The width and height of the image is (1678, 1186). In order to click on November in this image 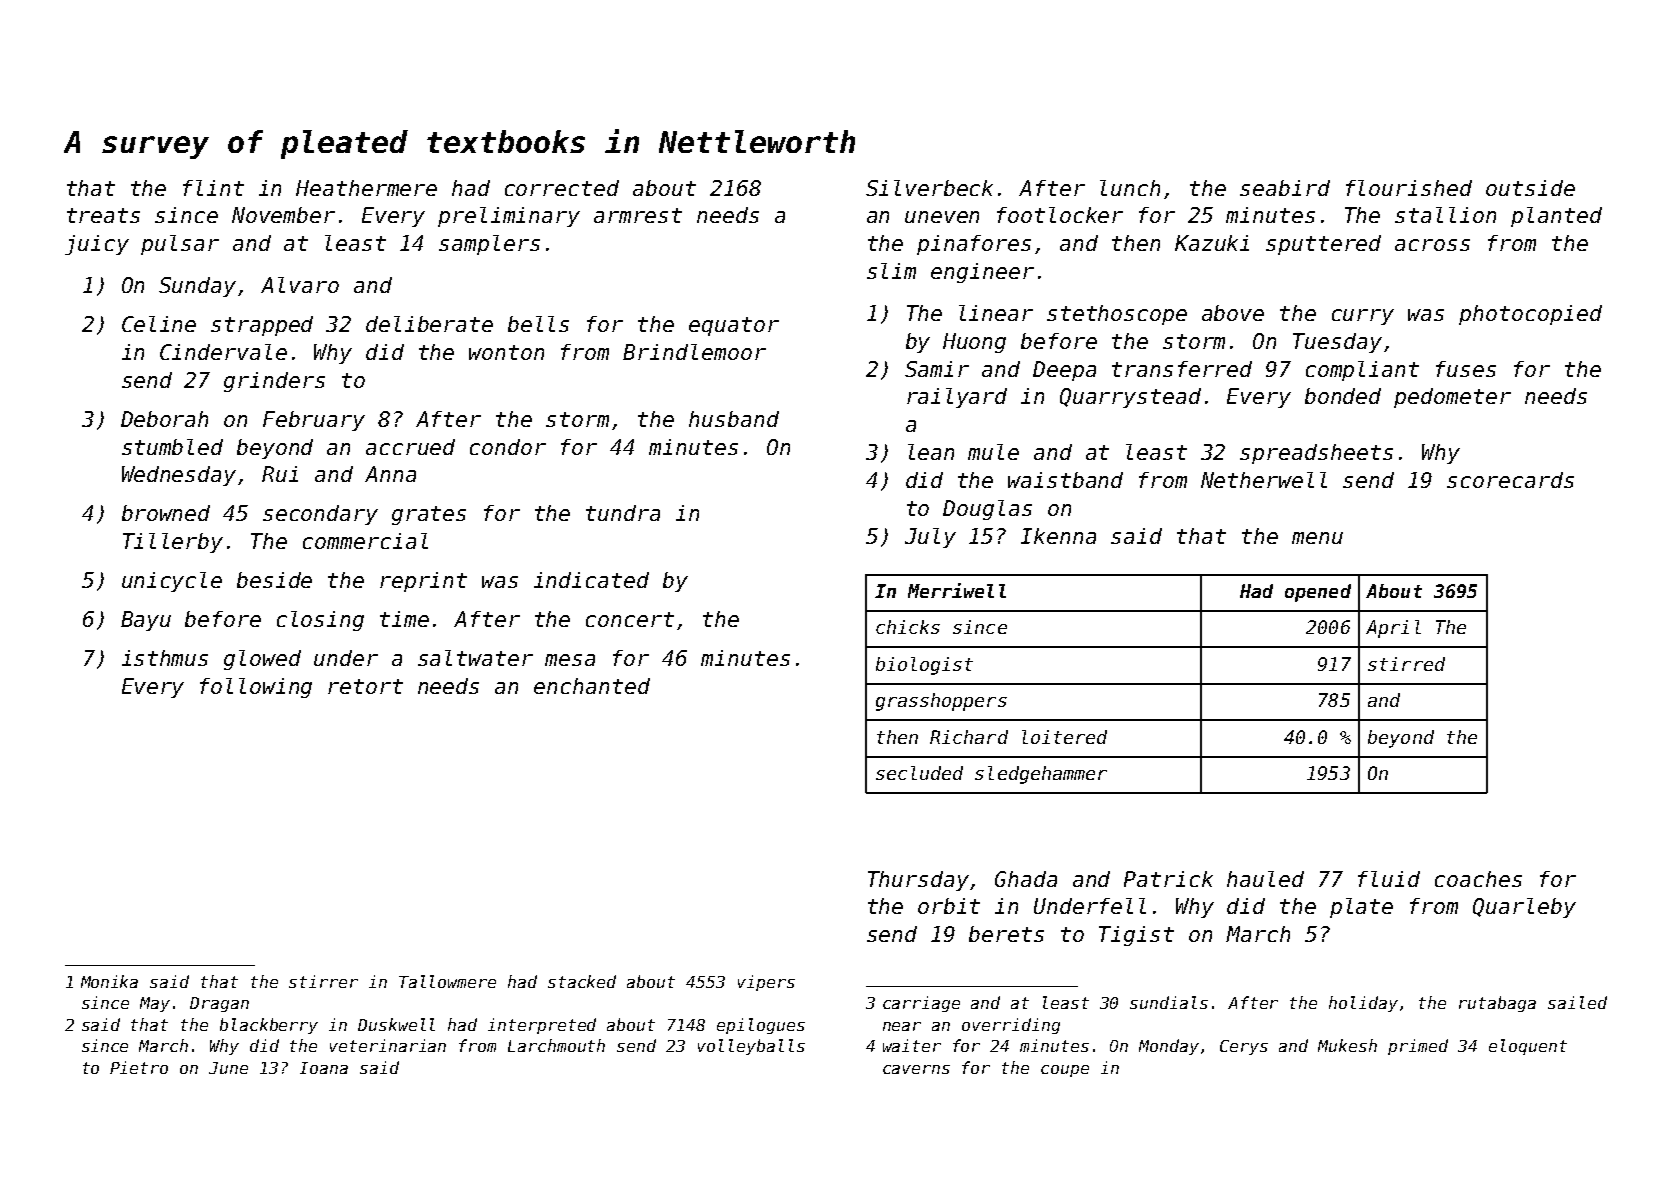, I will do `click(283, 215)`.
